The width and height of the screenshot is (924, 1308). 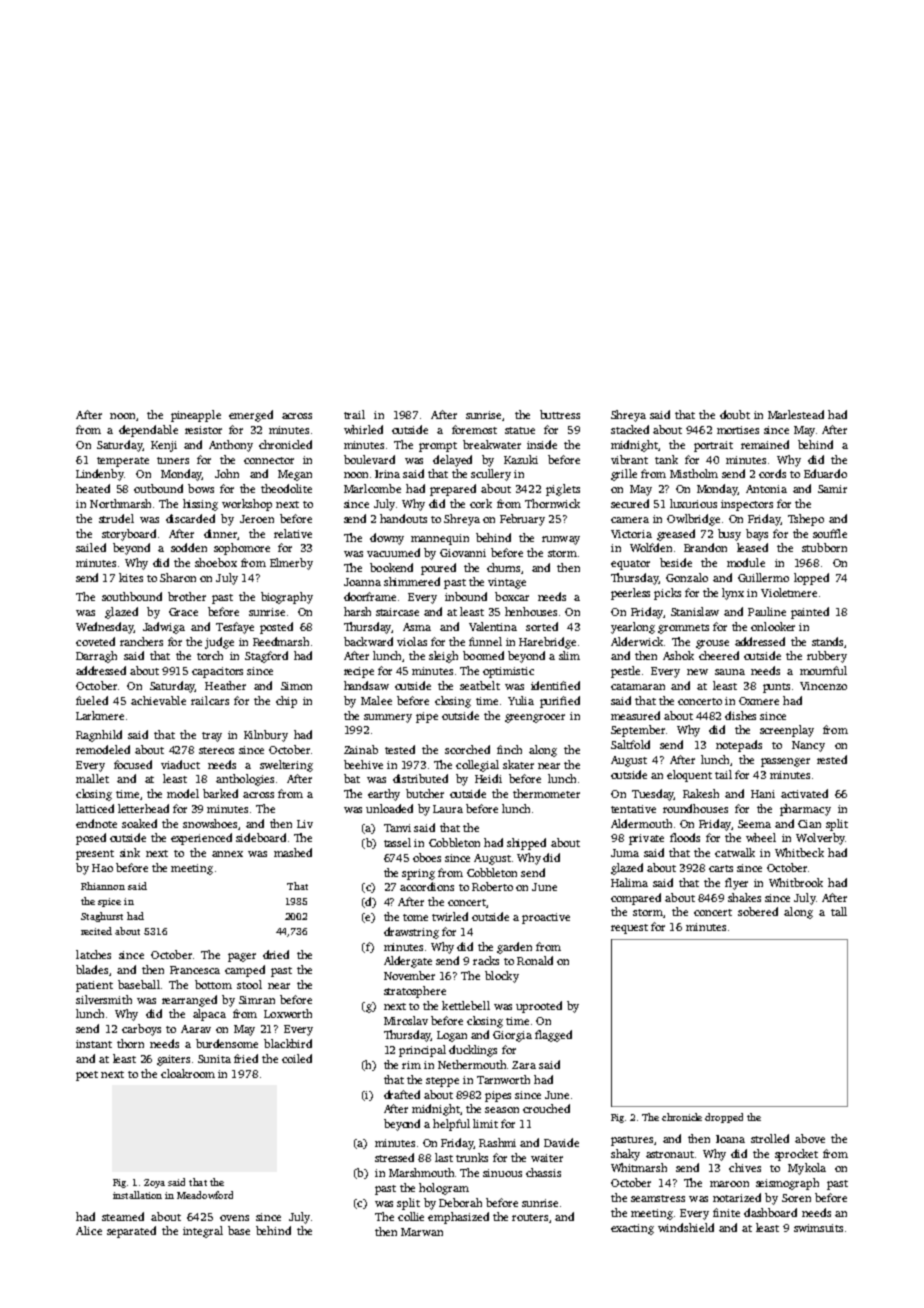 I want to click on buttress, so click(x=560, y=414).
